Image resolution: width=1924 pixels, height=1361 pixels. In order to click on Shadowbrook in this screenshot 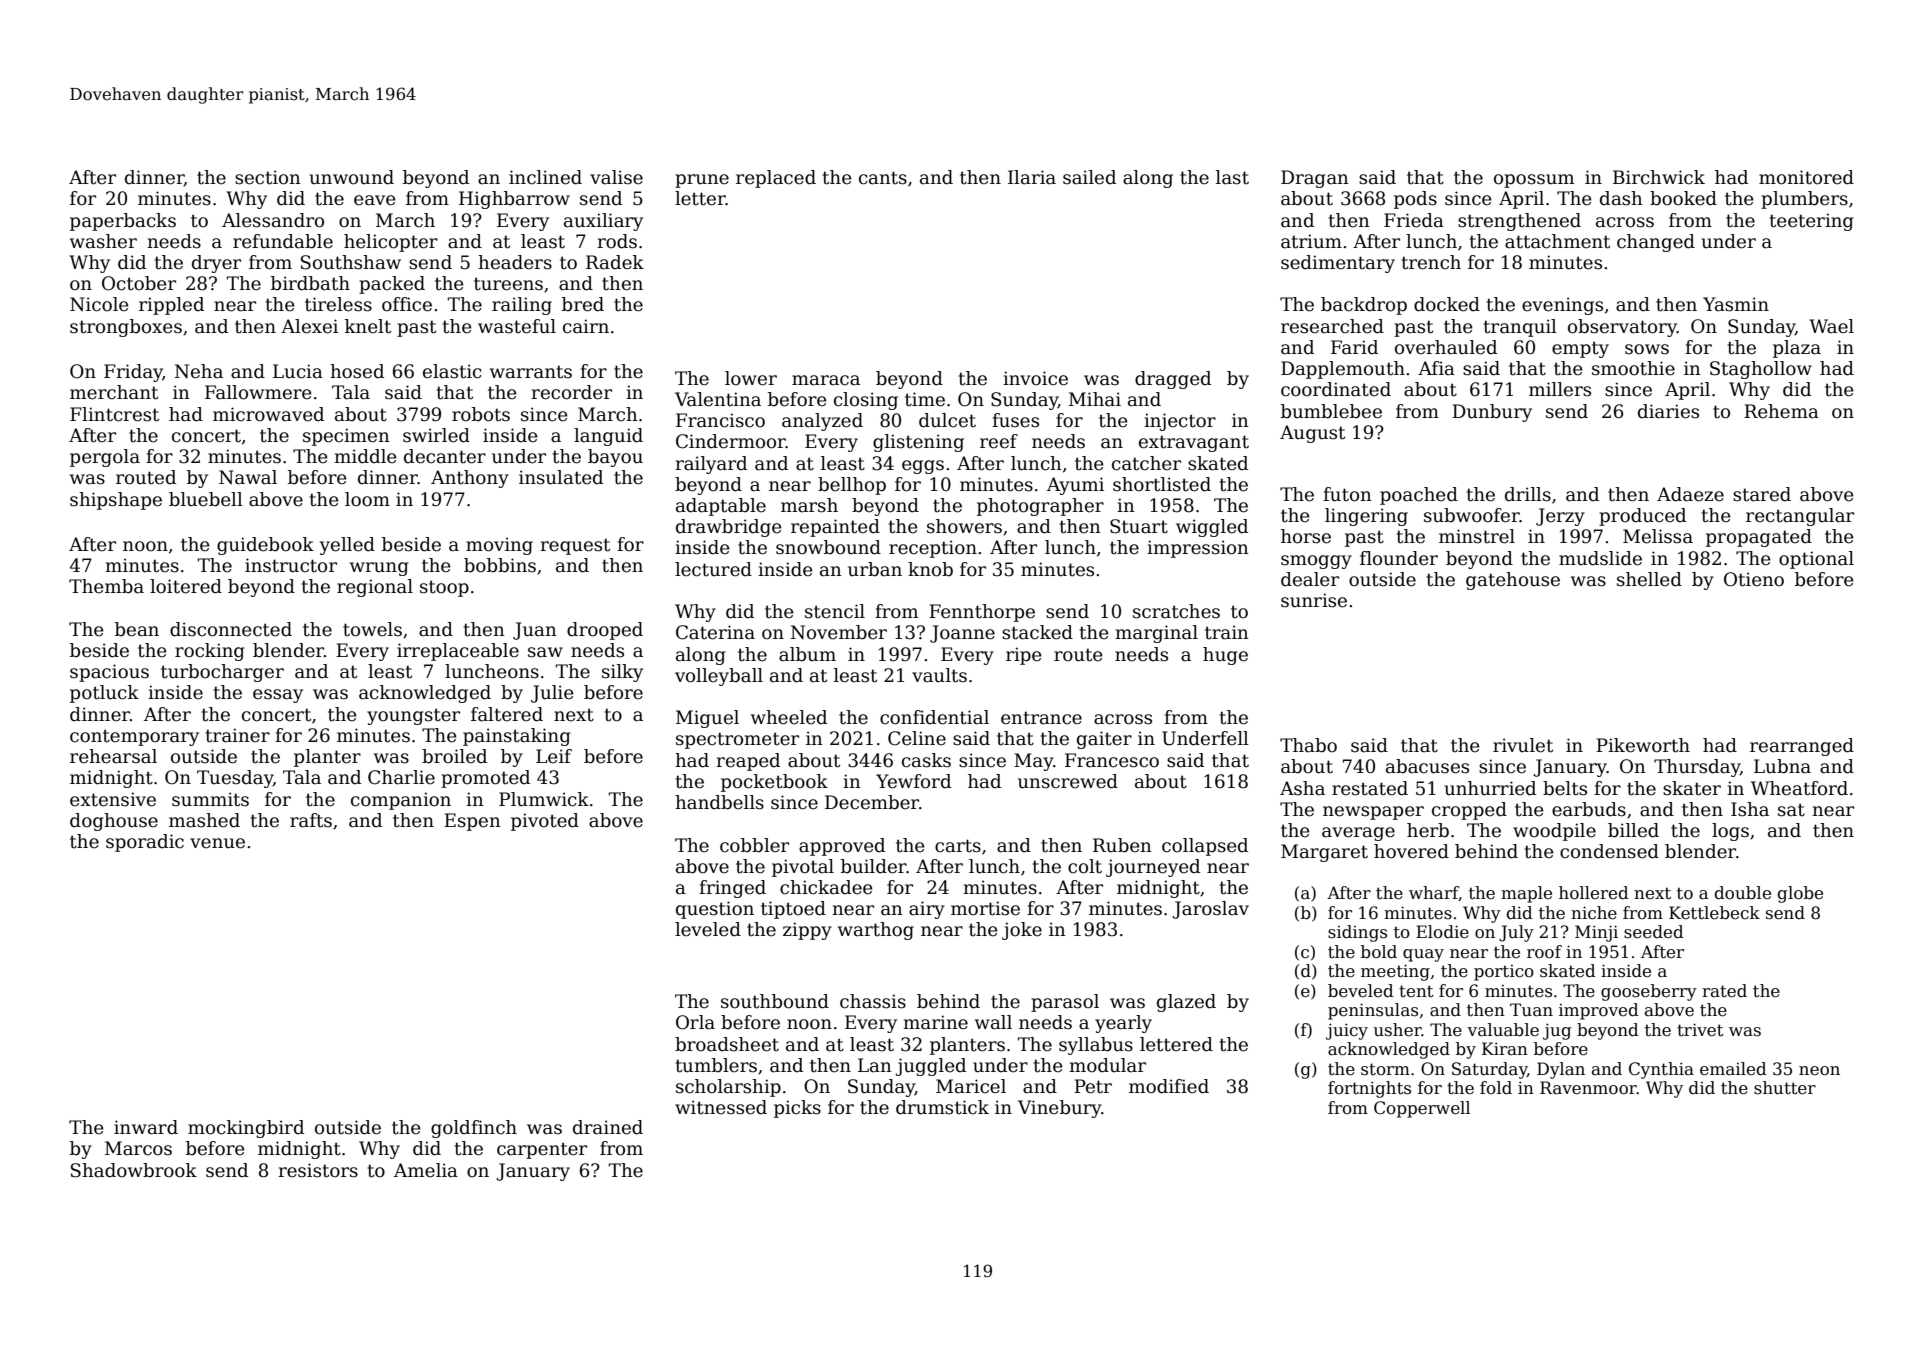, I will do `click(134, 1170)`.
